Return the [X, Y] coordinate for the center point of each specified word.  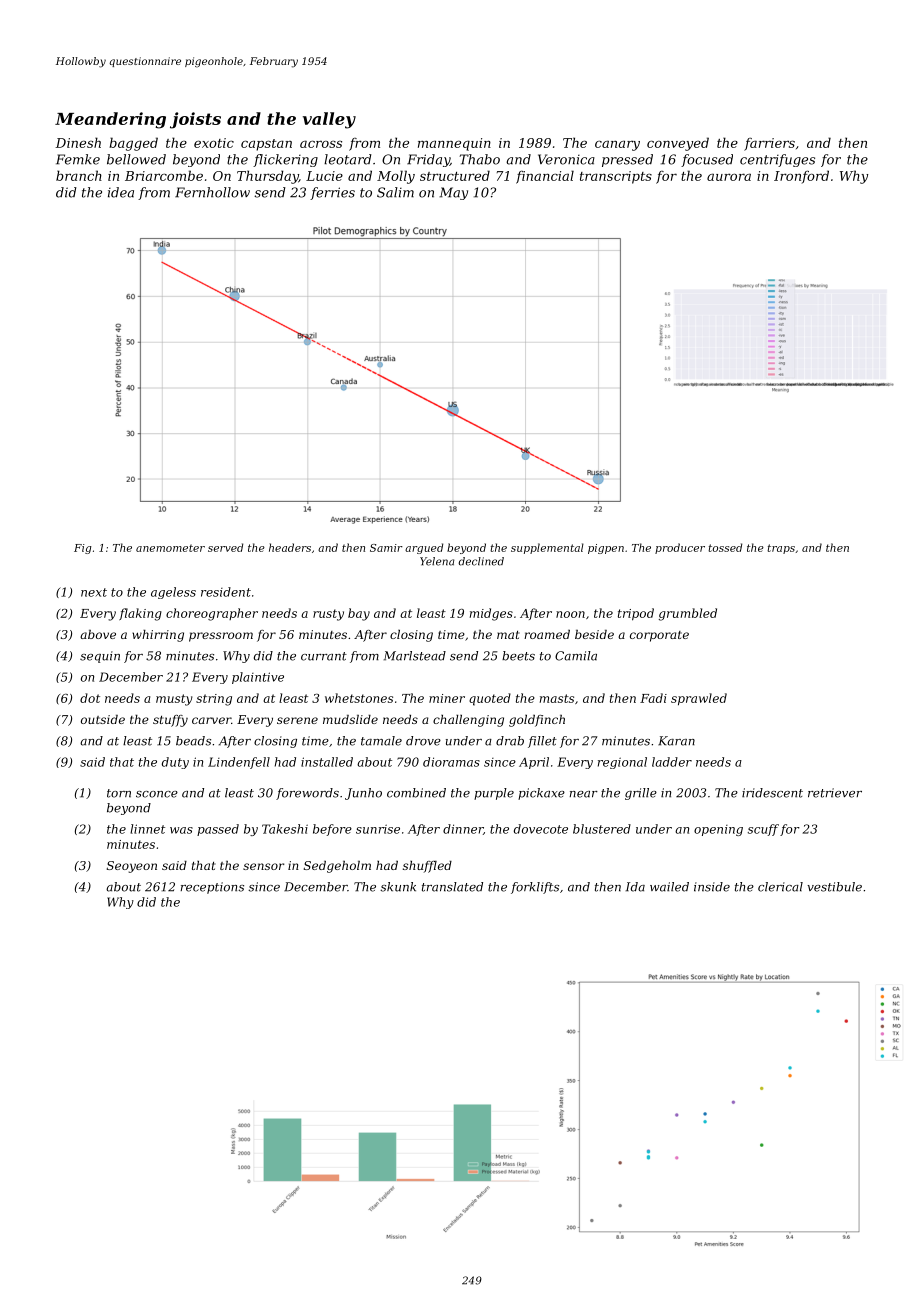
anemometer [170, 548]
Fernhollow [212, 192]
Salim [395, 192]
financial [545, 177]
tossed [725, 547]
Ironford [801, 177]
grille [641, 794]
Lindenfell [239, 763]
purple [494, 794]
